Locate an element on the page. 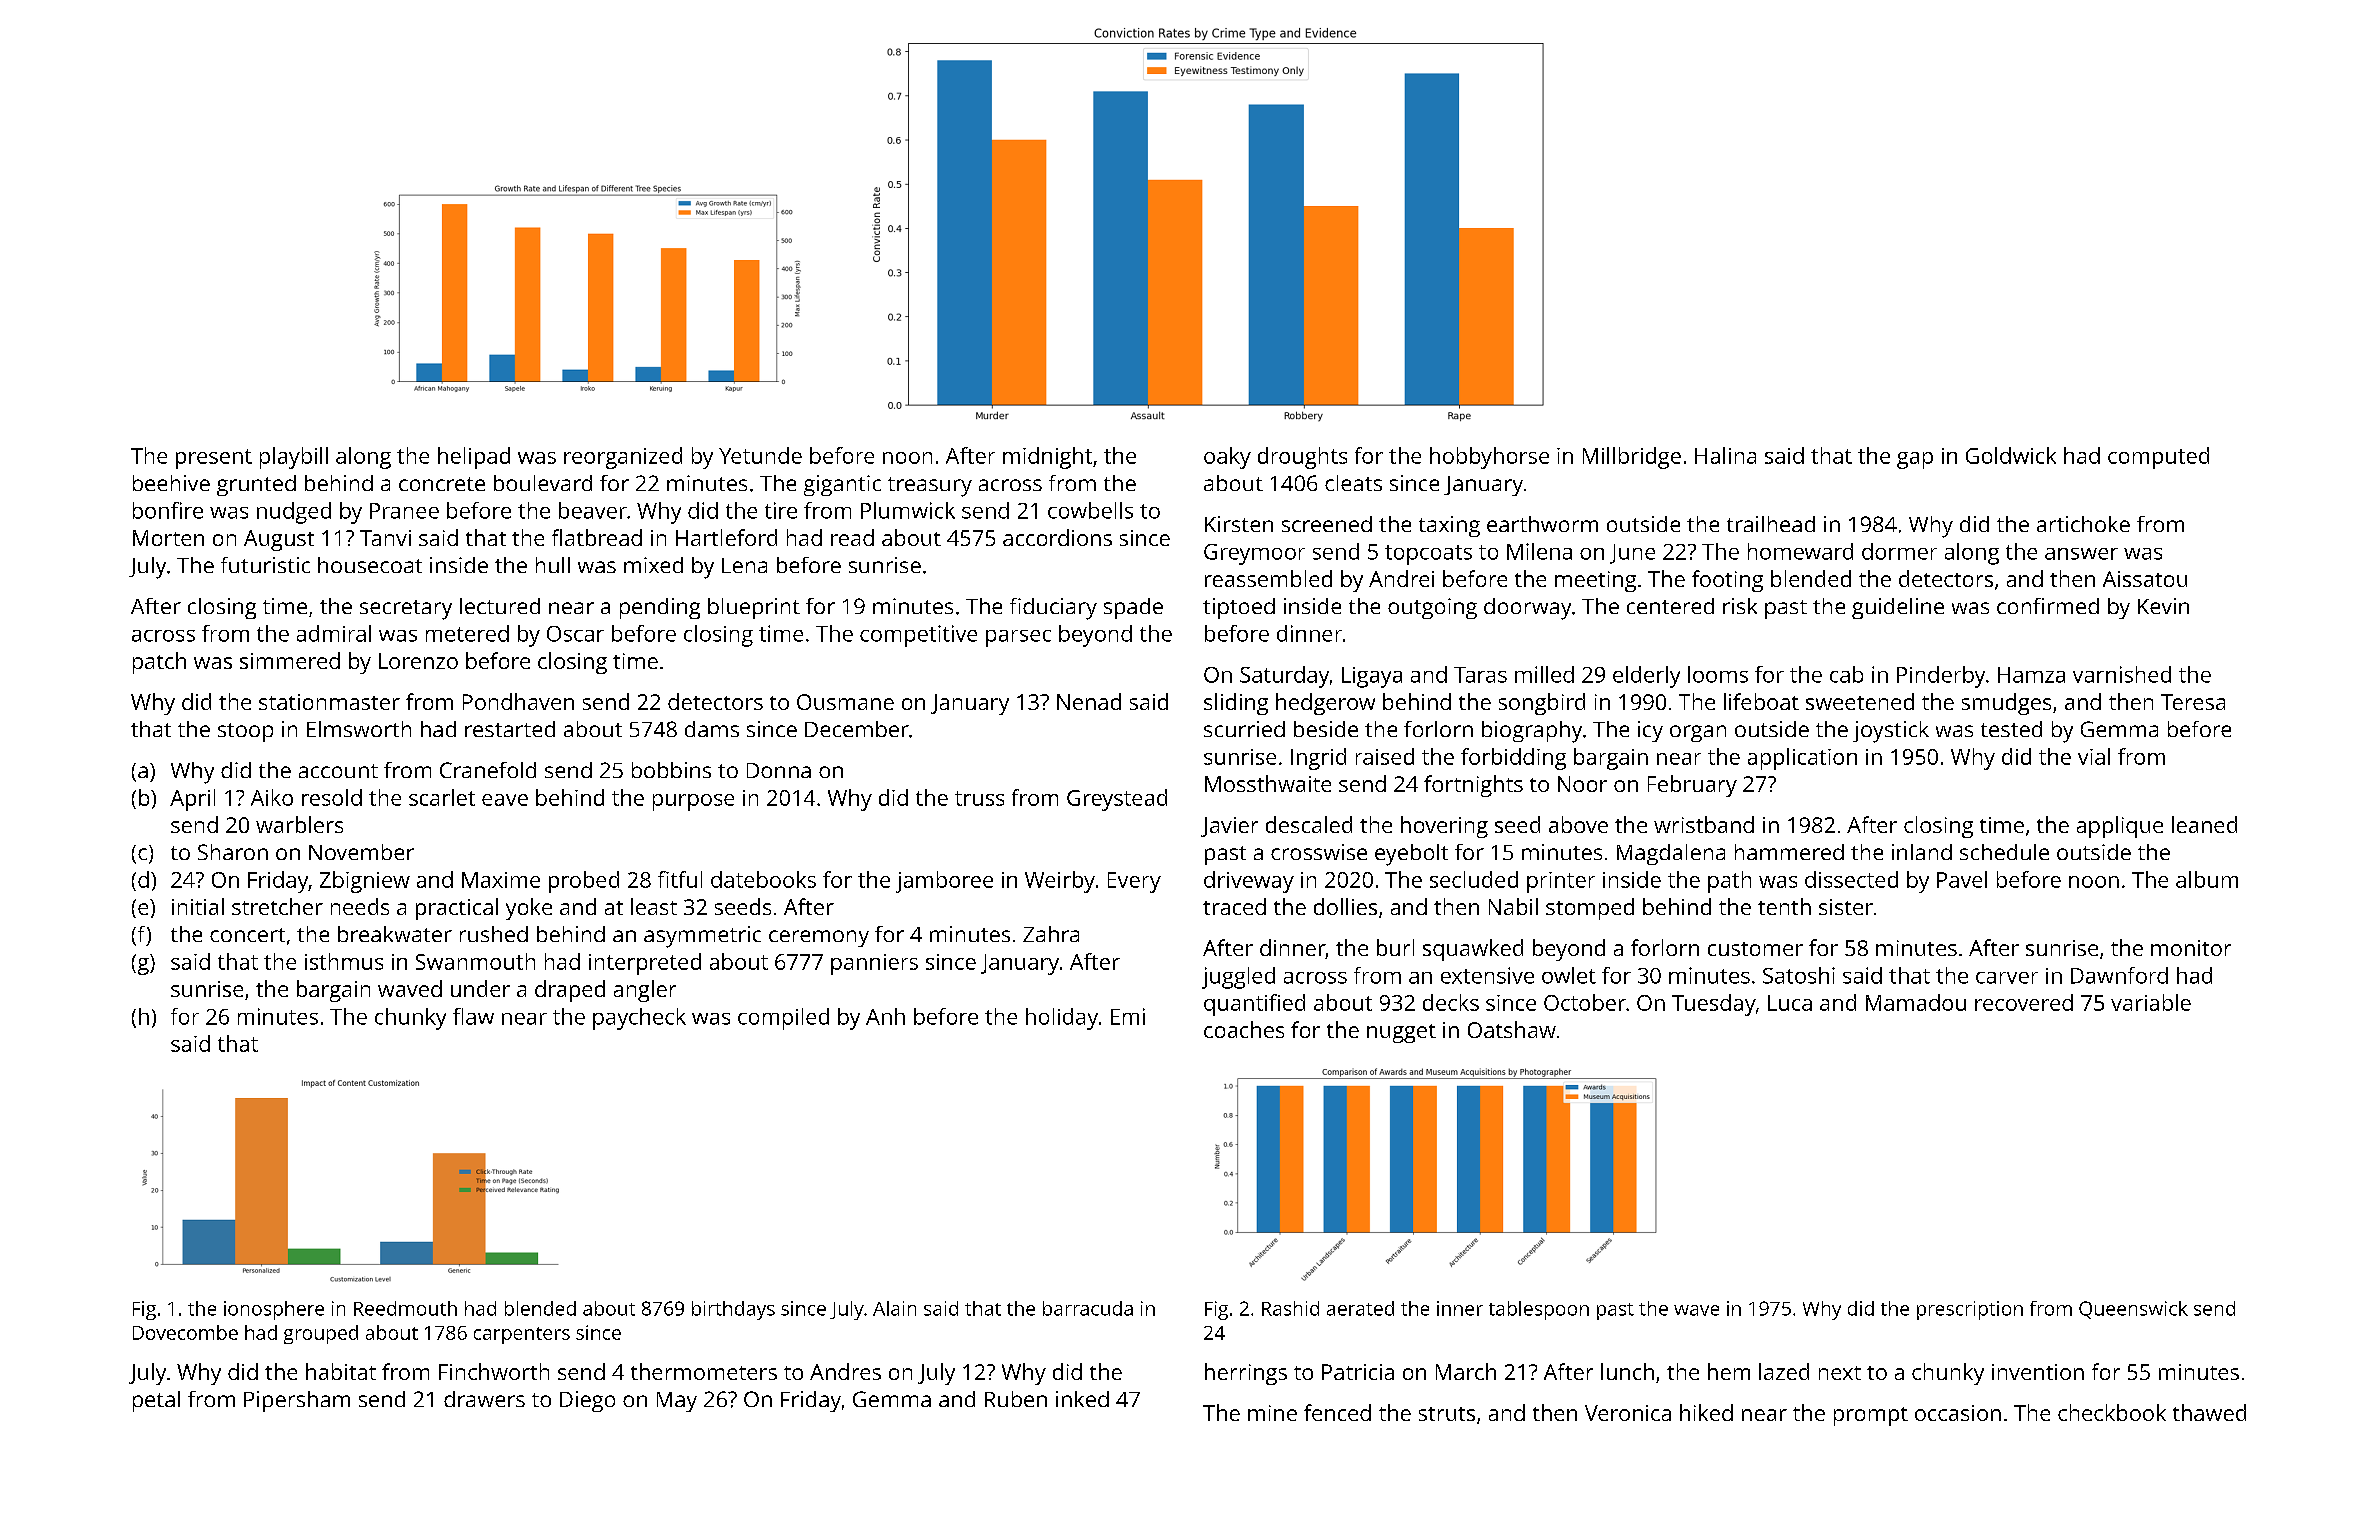 The height and width of the page is (1540, 2380). Pipersham is located at coordinates (297, 1401).
